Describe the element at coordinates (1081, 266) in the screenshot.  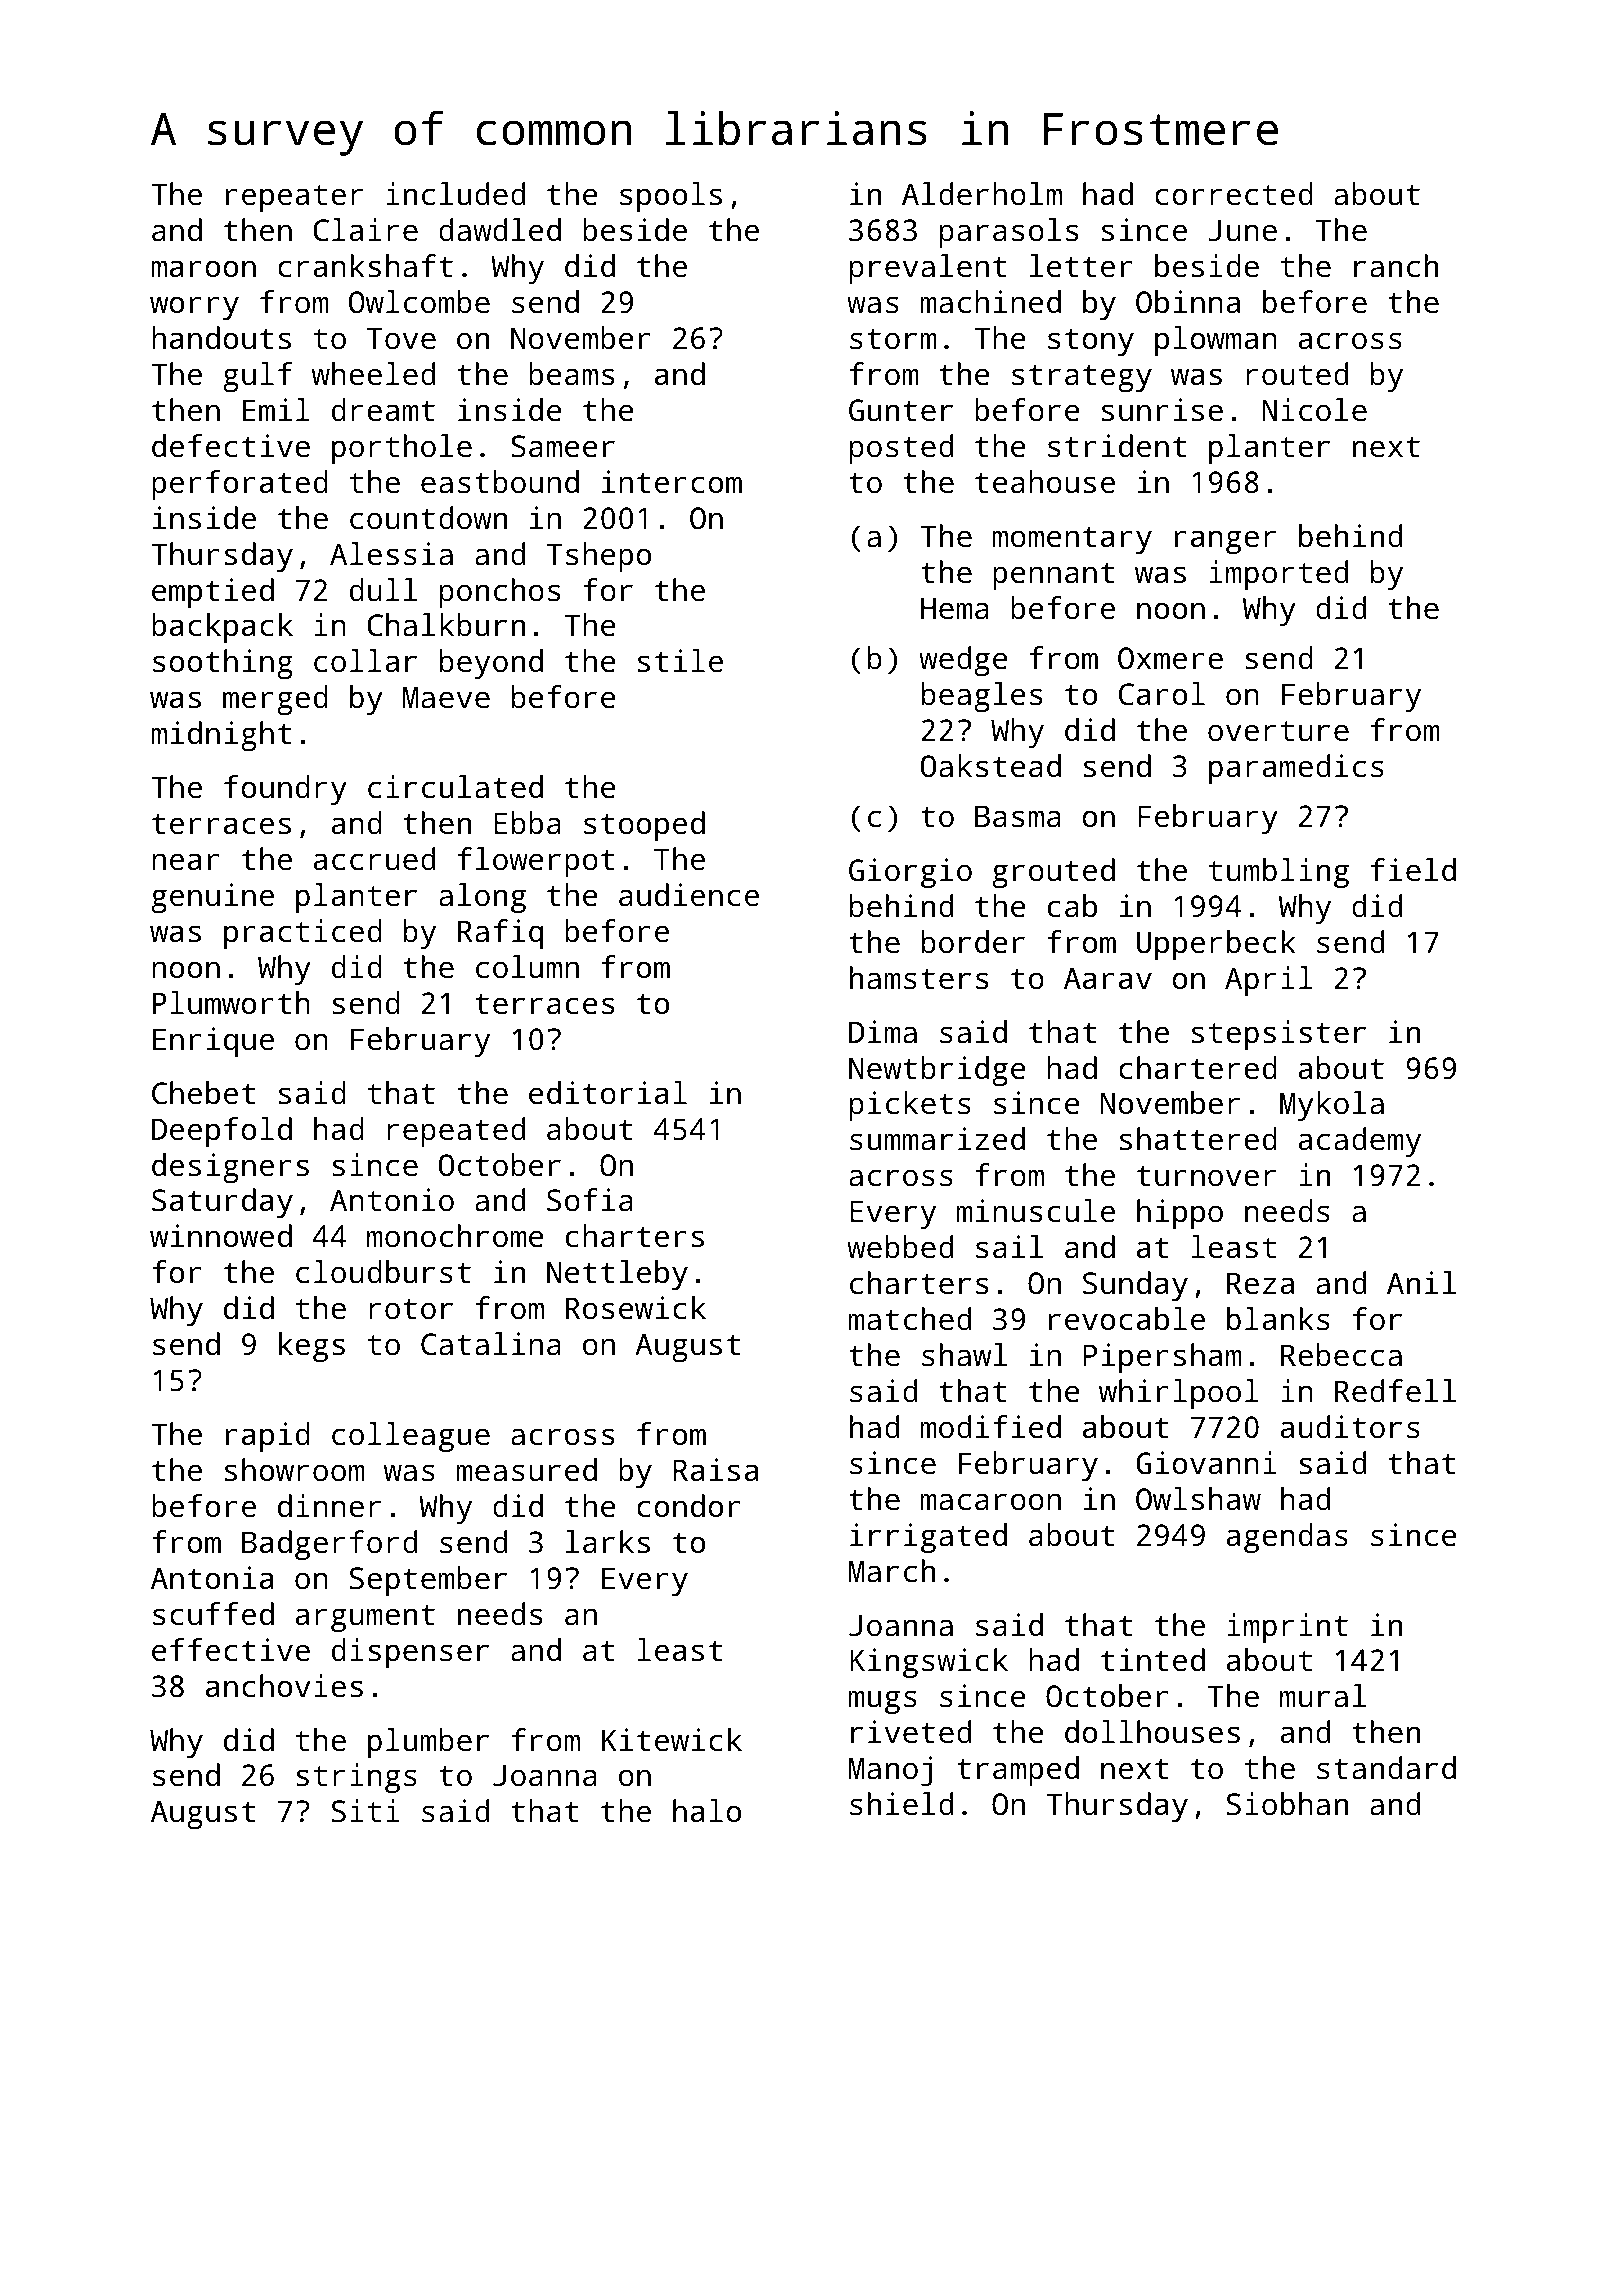
I see `letter` at that location.
